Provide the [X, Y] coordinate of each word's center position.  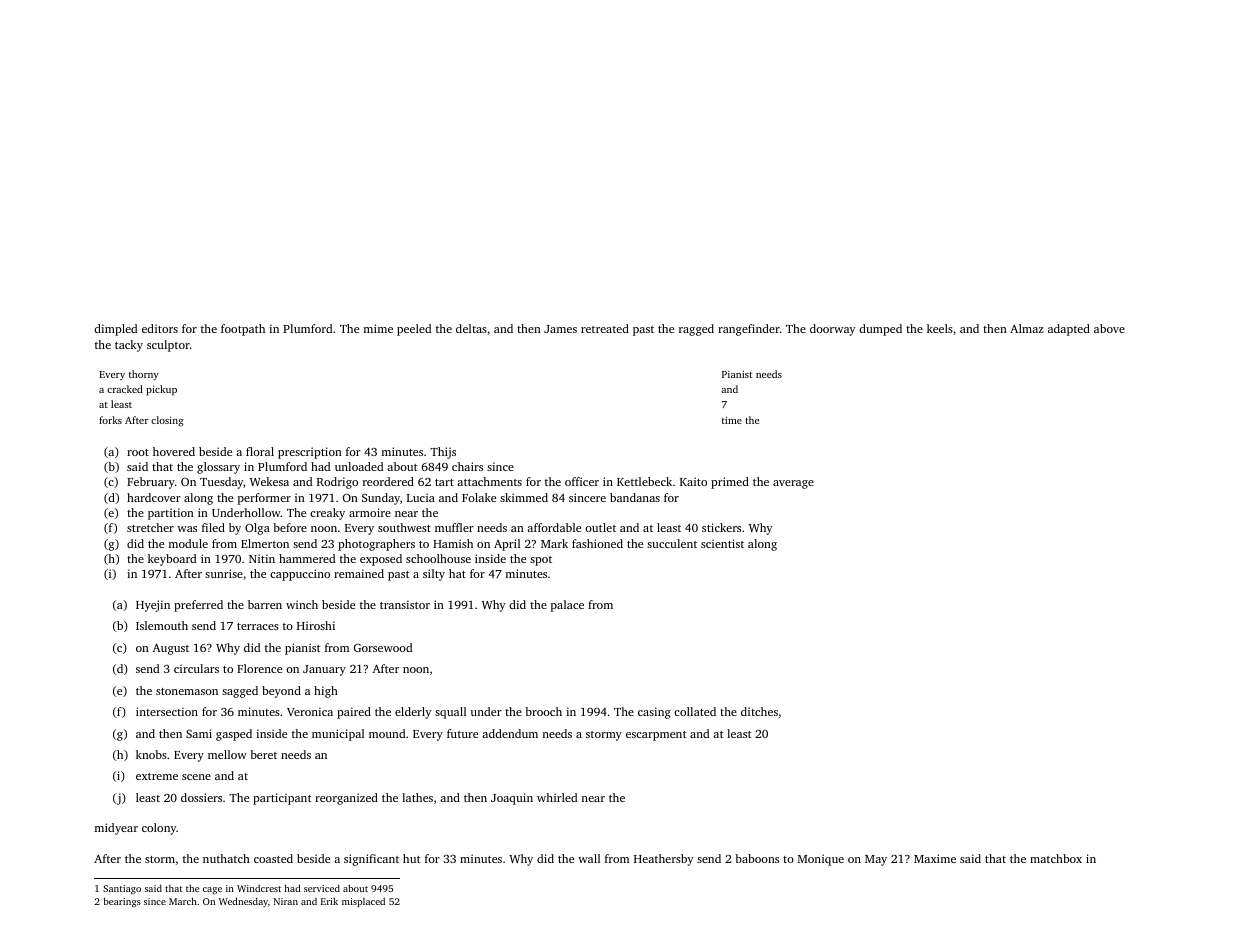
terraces [258, 626]
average [793, 484]
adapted [1069, 330]
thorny [144, 375]
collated [695, 711]
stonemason [187, 691]
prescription [310, 453]
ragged [696, 330]
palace [567, 606]
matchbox [1056, 858]
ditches [759, 711]
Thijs [443, 453]
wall [589, 858]
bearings [122, 902]
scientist [722, 543]
